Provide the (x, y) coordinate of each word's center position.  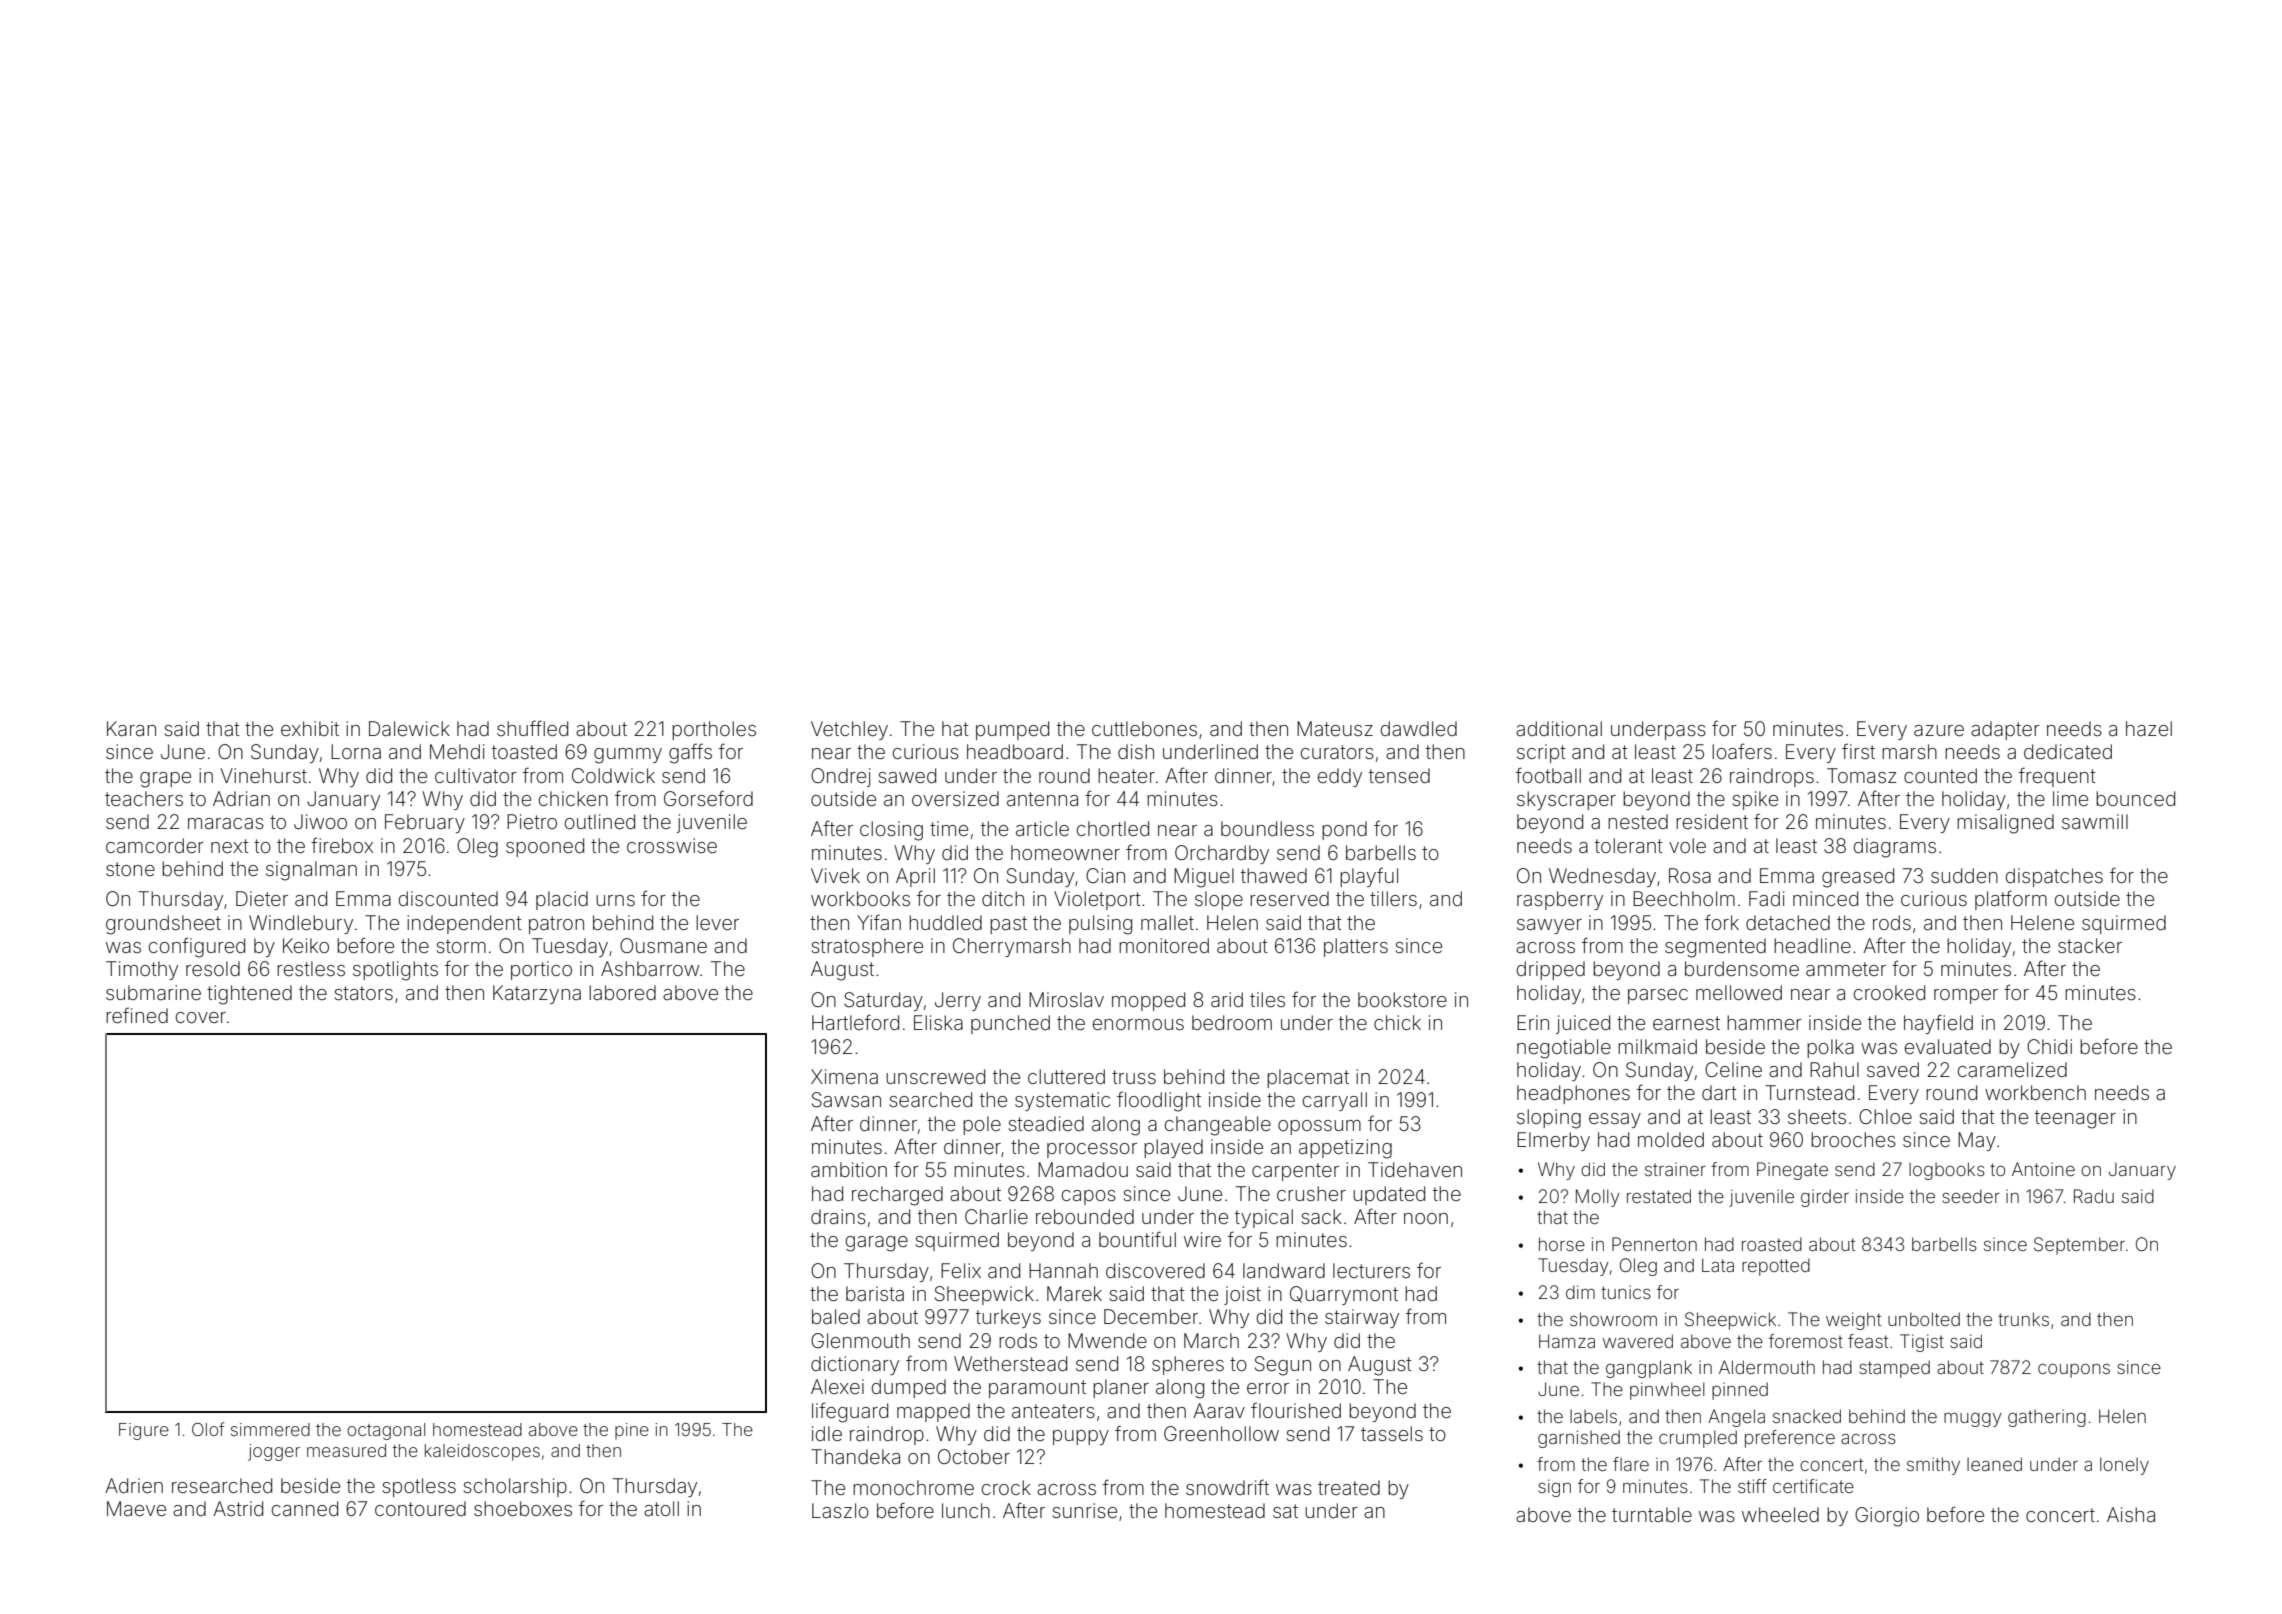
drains (838, 1216)
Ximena (844, 1076)
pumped (1012, 730)
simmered (270, 1429)
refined (137, 1015)
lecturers (1371, 1270)
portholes (714, 730)
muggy (1973, 1419)
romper (1966, 996)
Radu (2094, 1196)
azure (1939, 730)
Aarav (1219, 1410)
